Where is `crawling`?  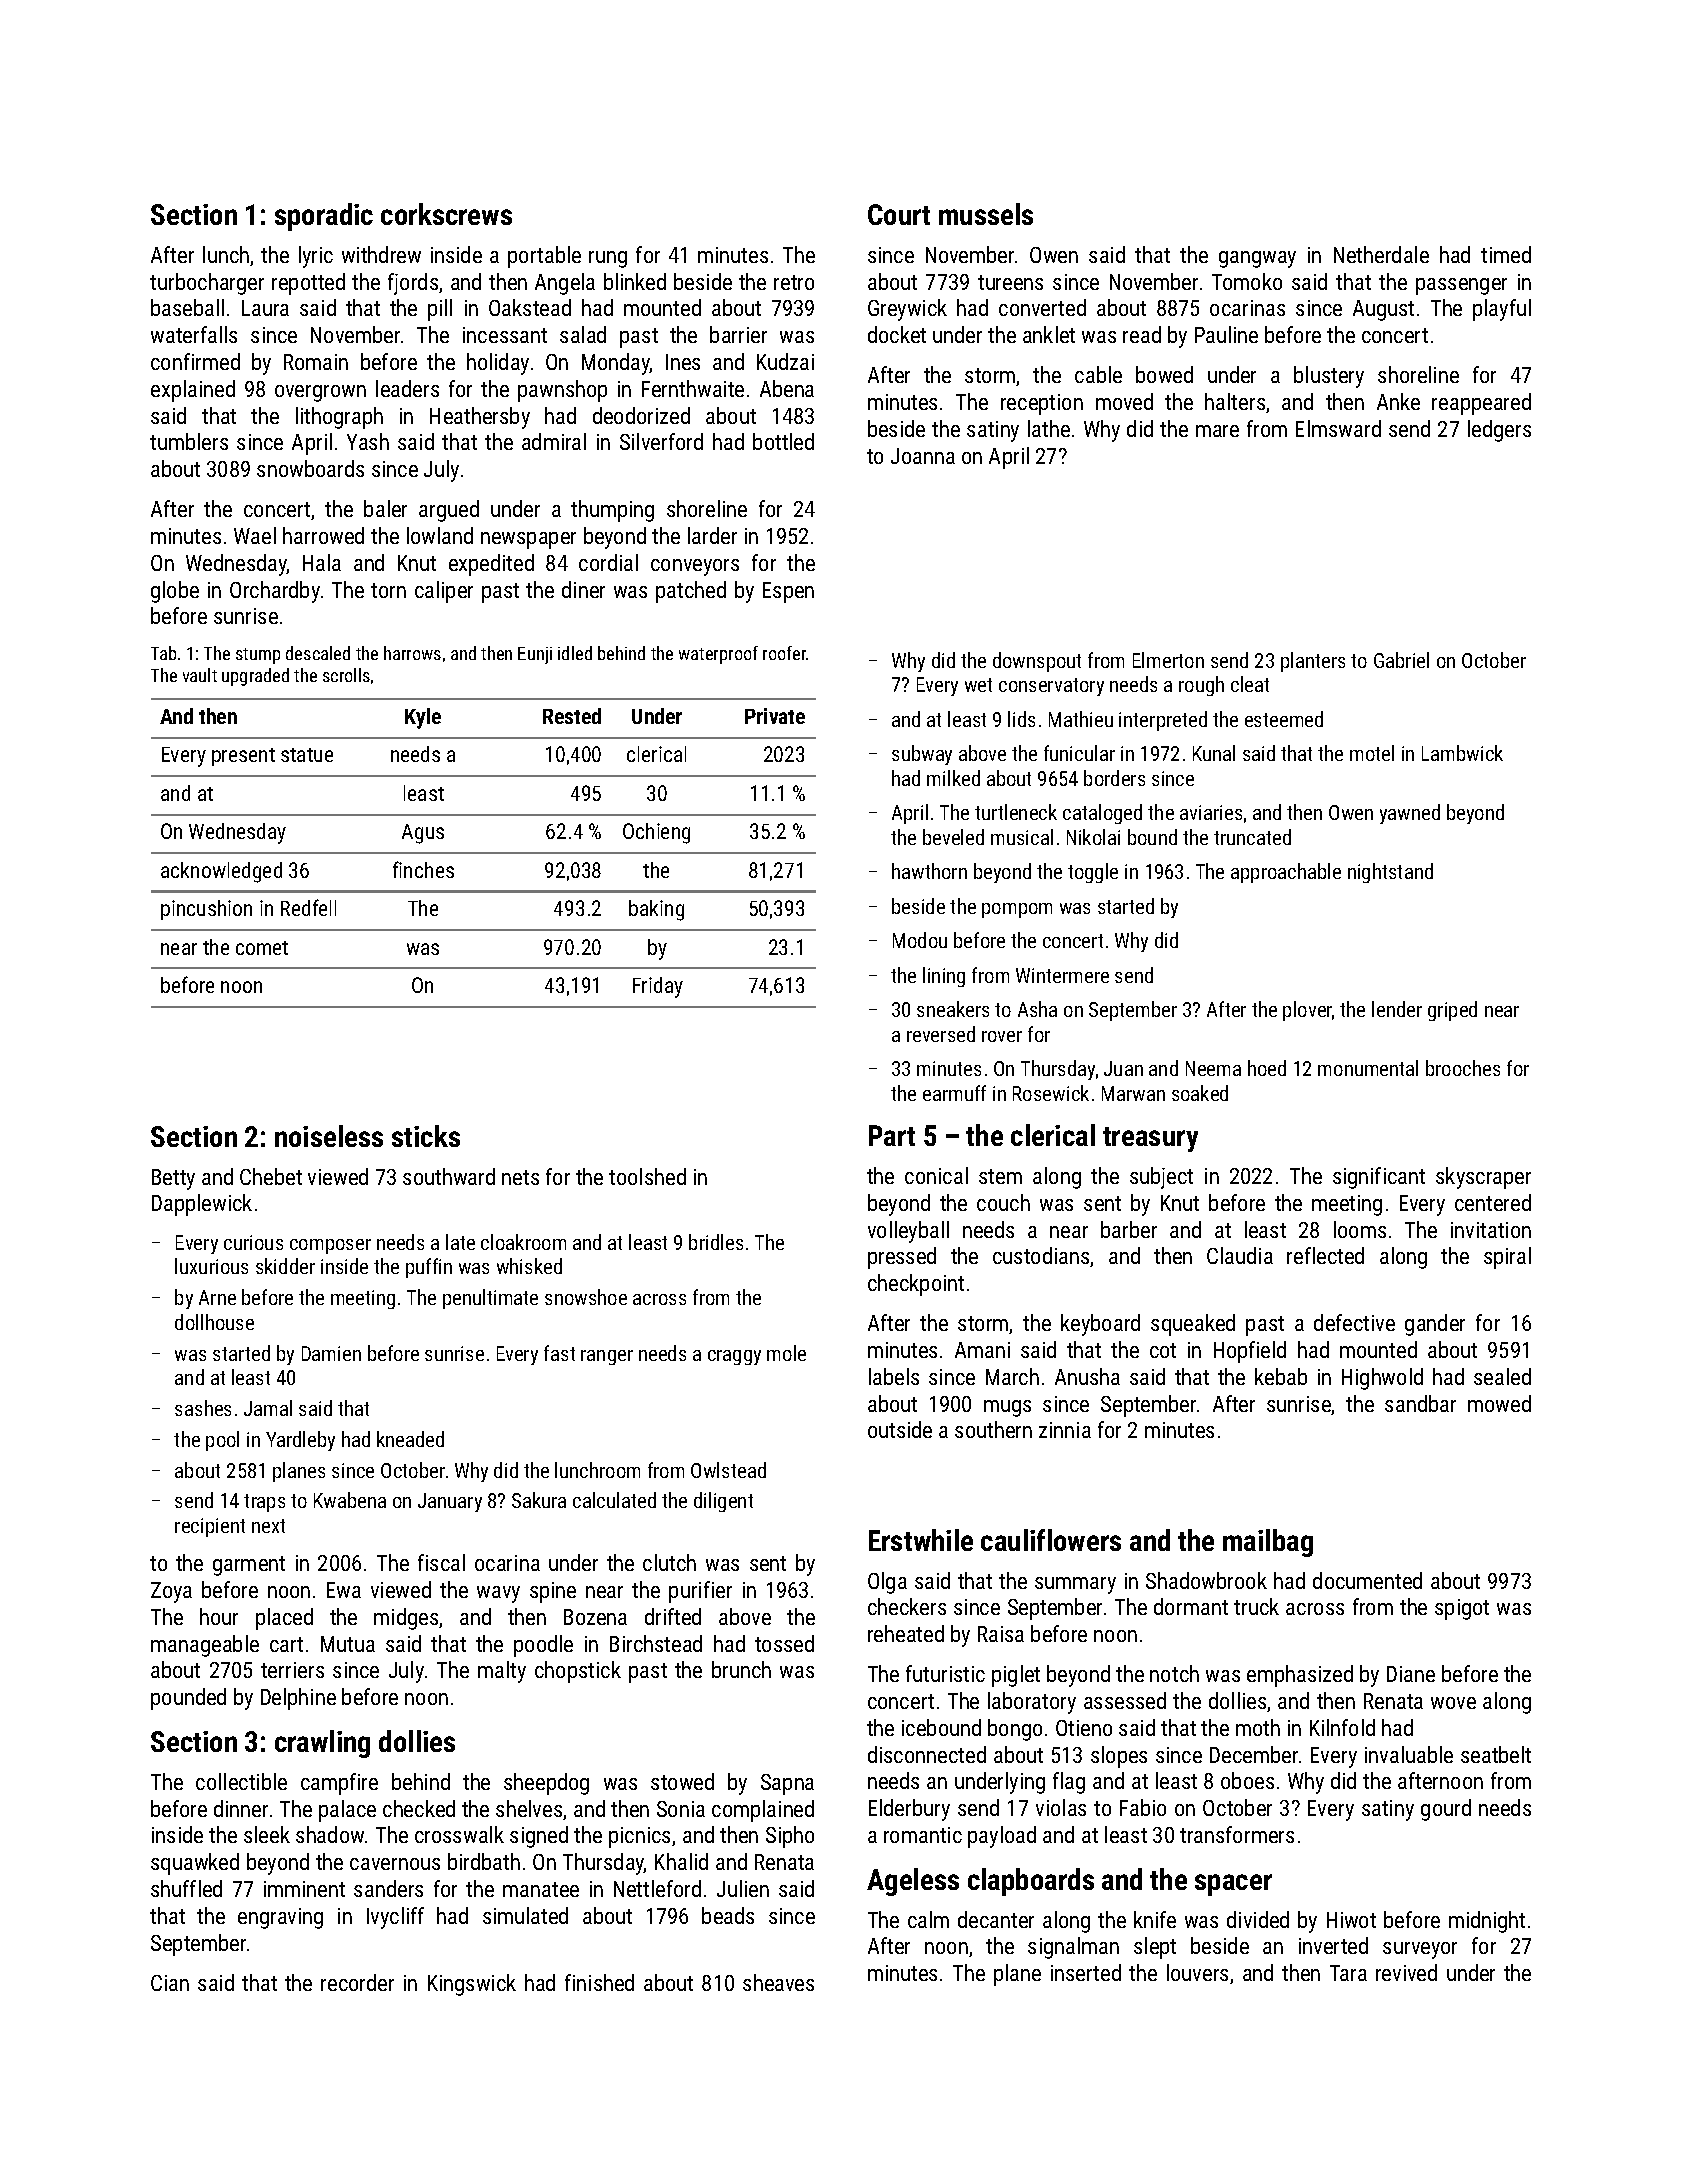 crawling is located at coordinates (322, 1744).
